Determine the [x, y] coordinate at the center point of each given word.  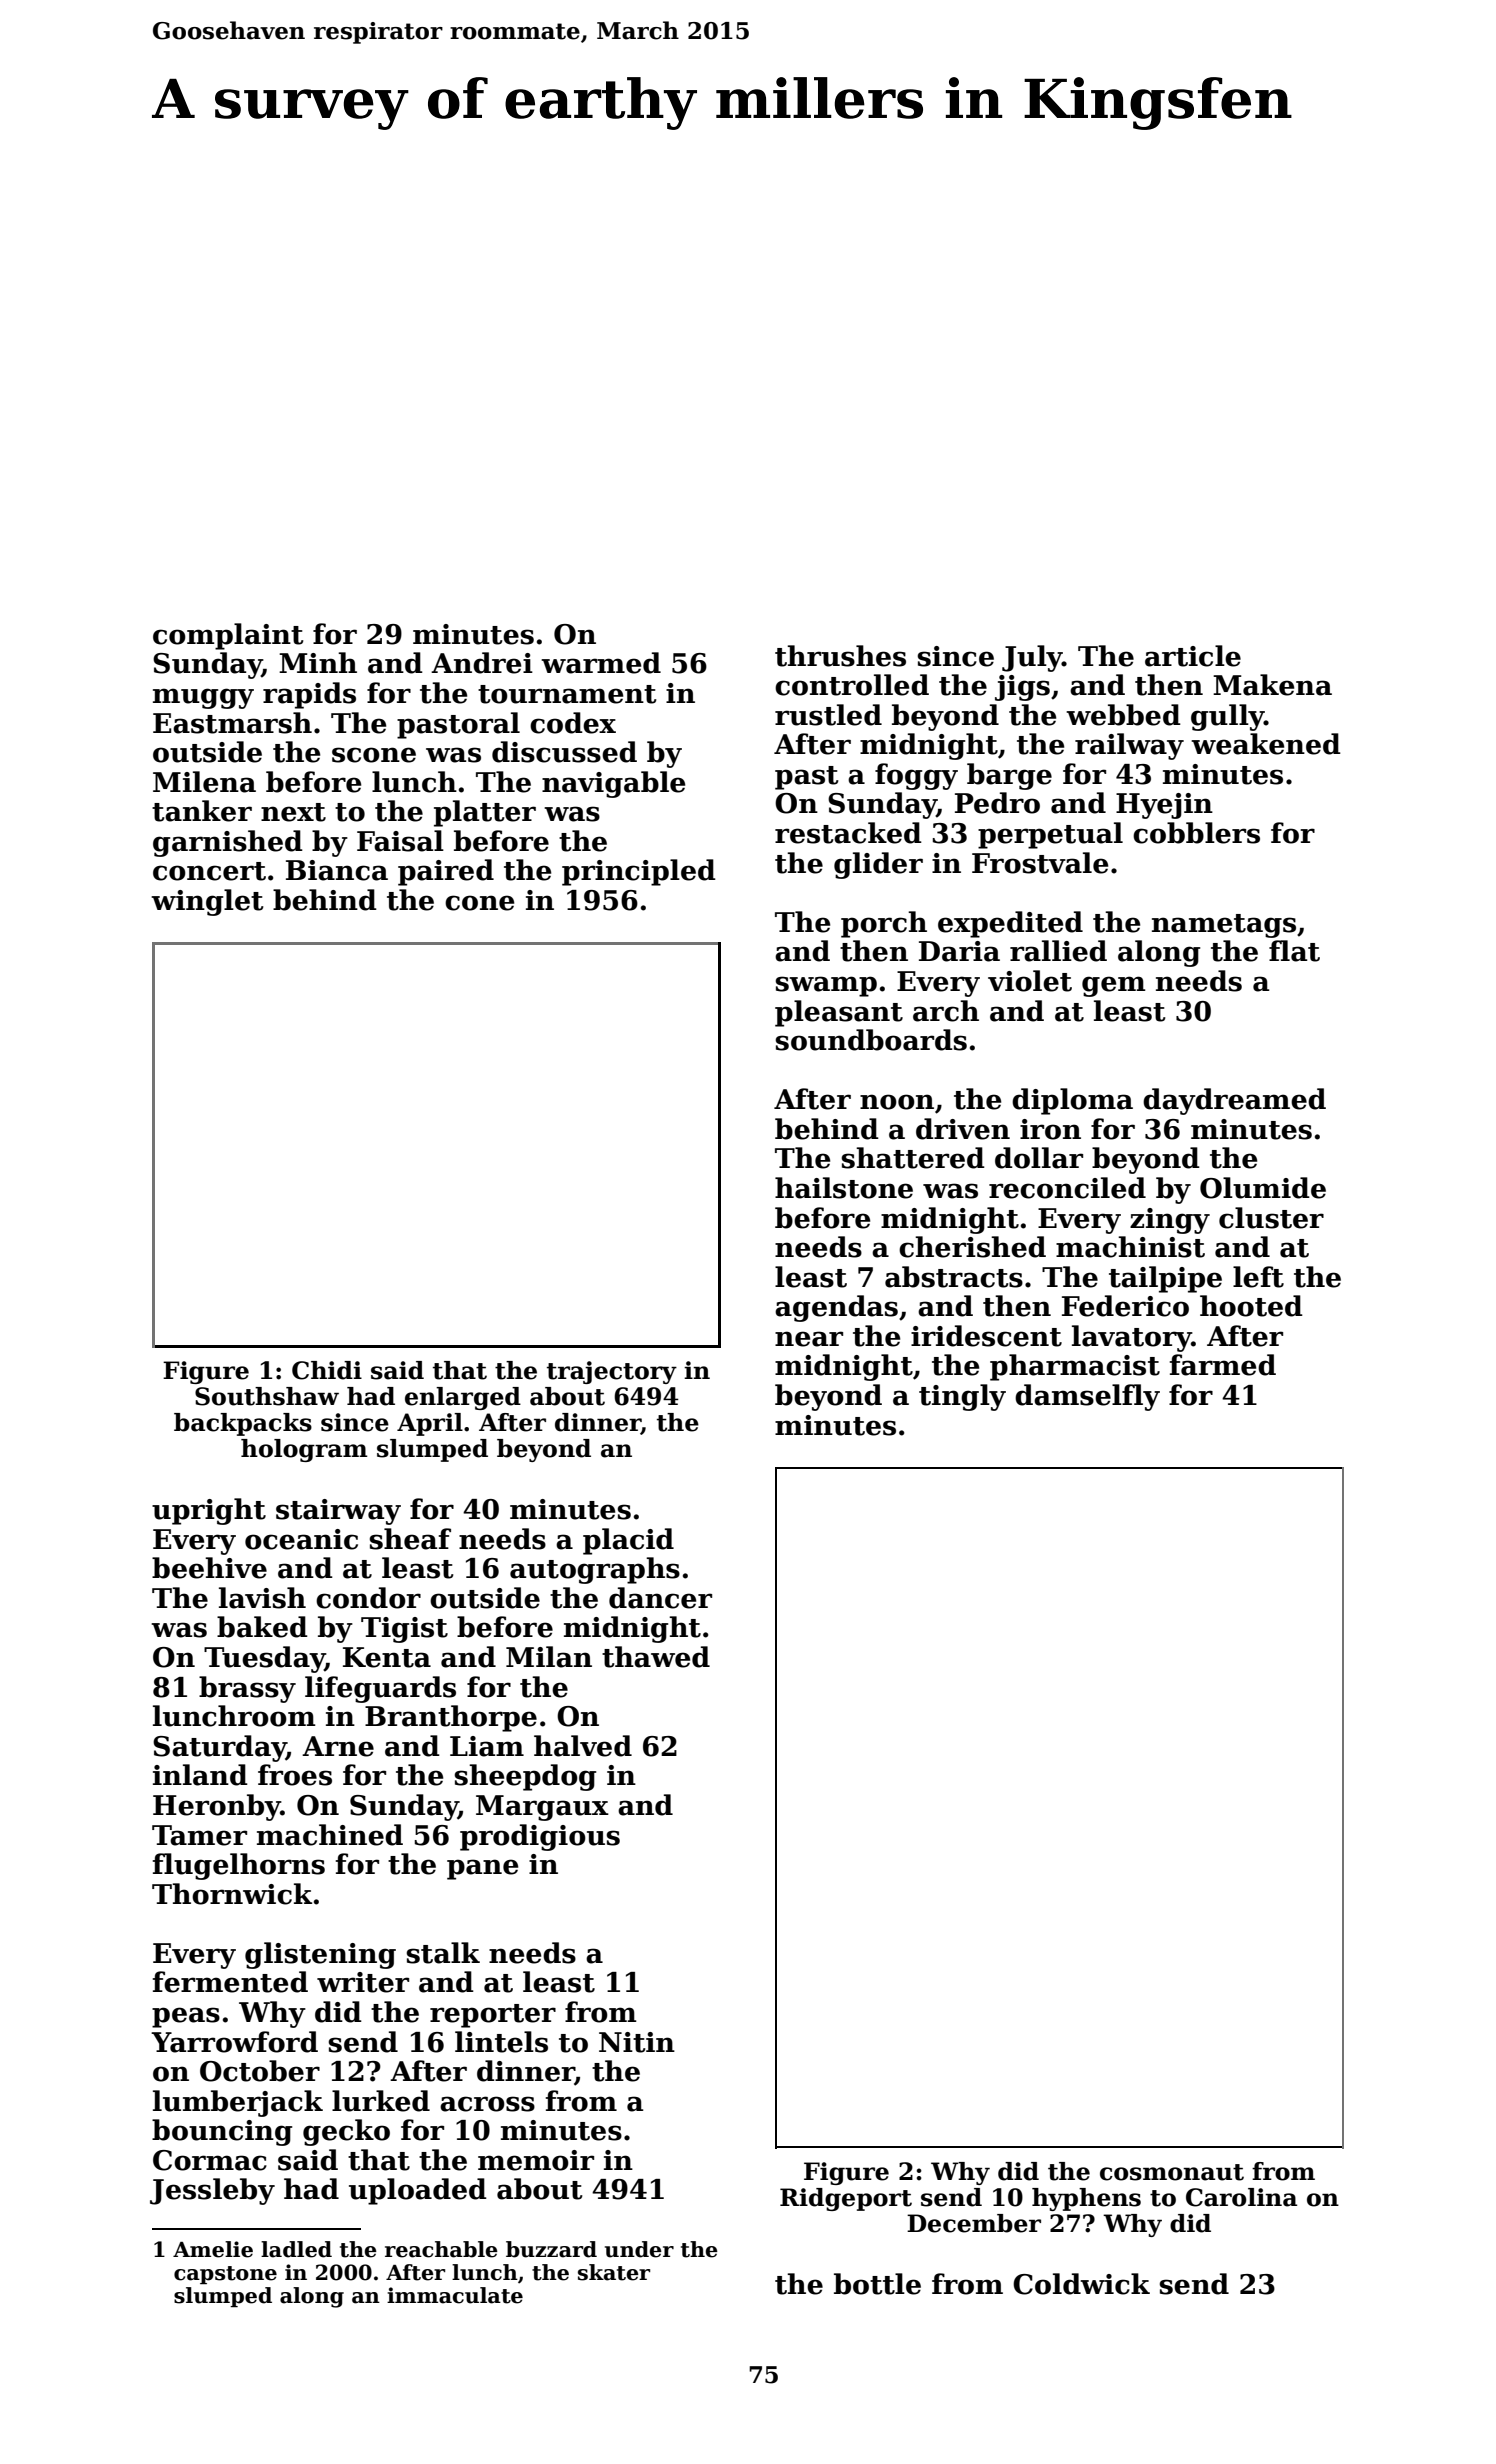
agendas [836, 1308]
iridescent [986, 1336]
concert [209, 871]
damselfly [1087, 1397]
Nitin [637, 2042]
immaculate [455, 2295]
